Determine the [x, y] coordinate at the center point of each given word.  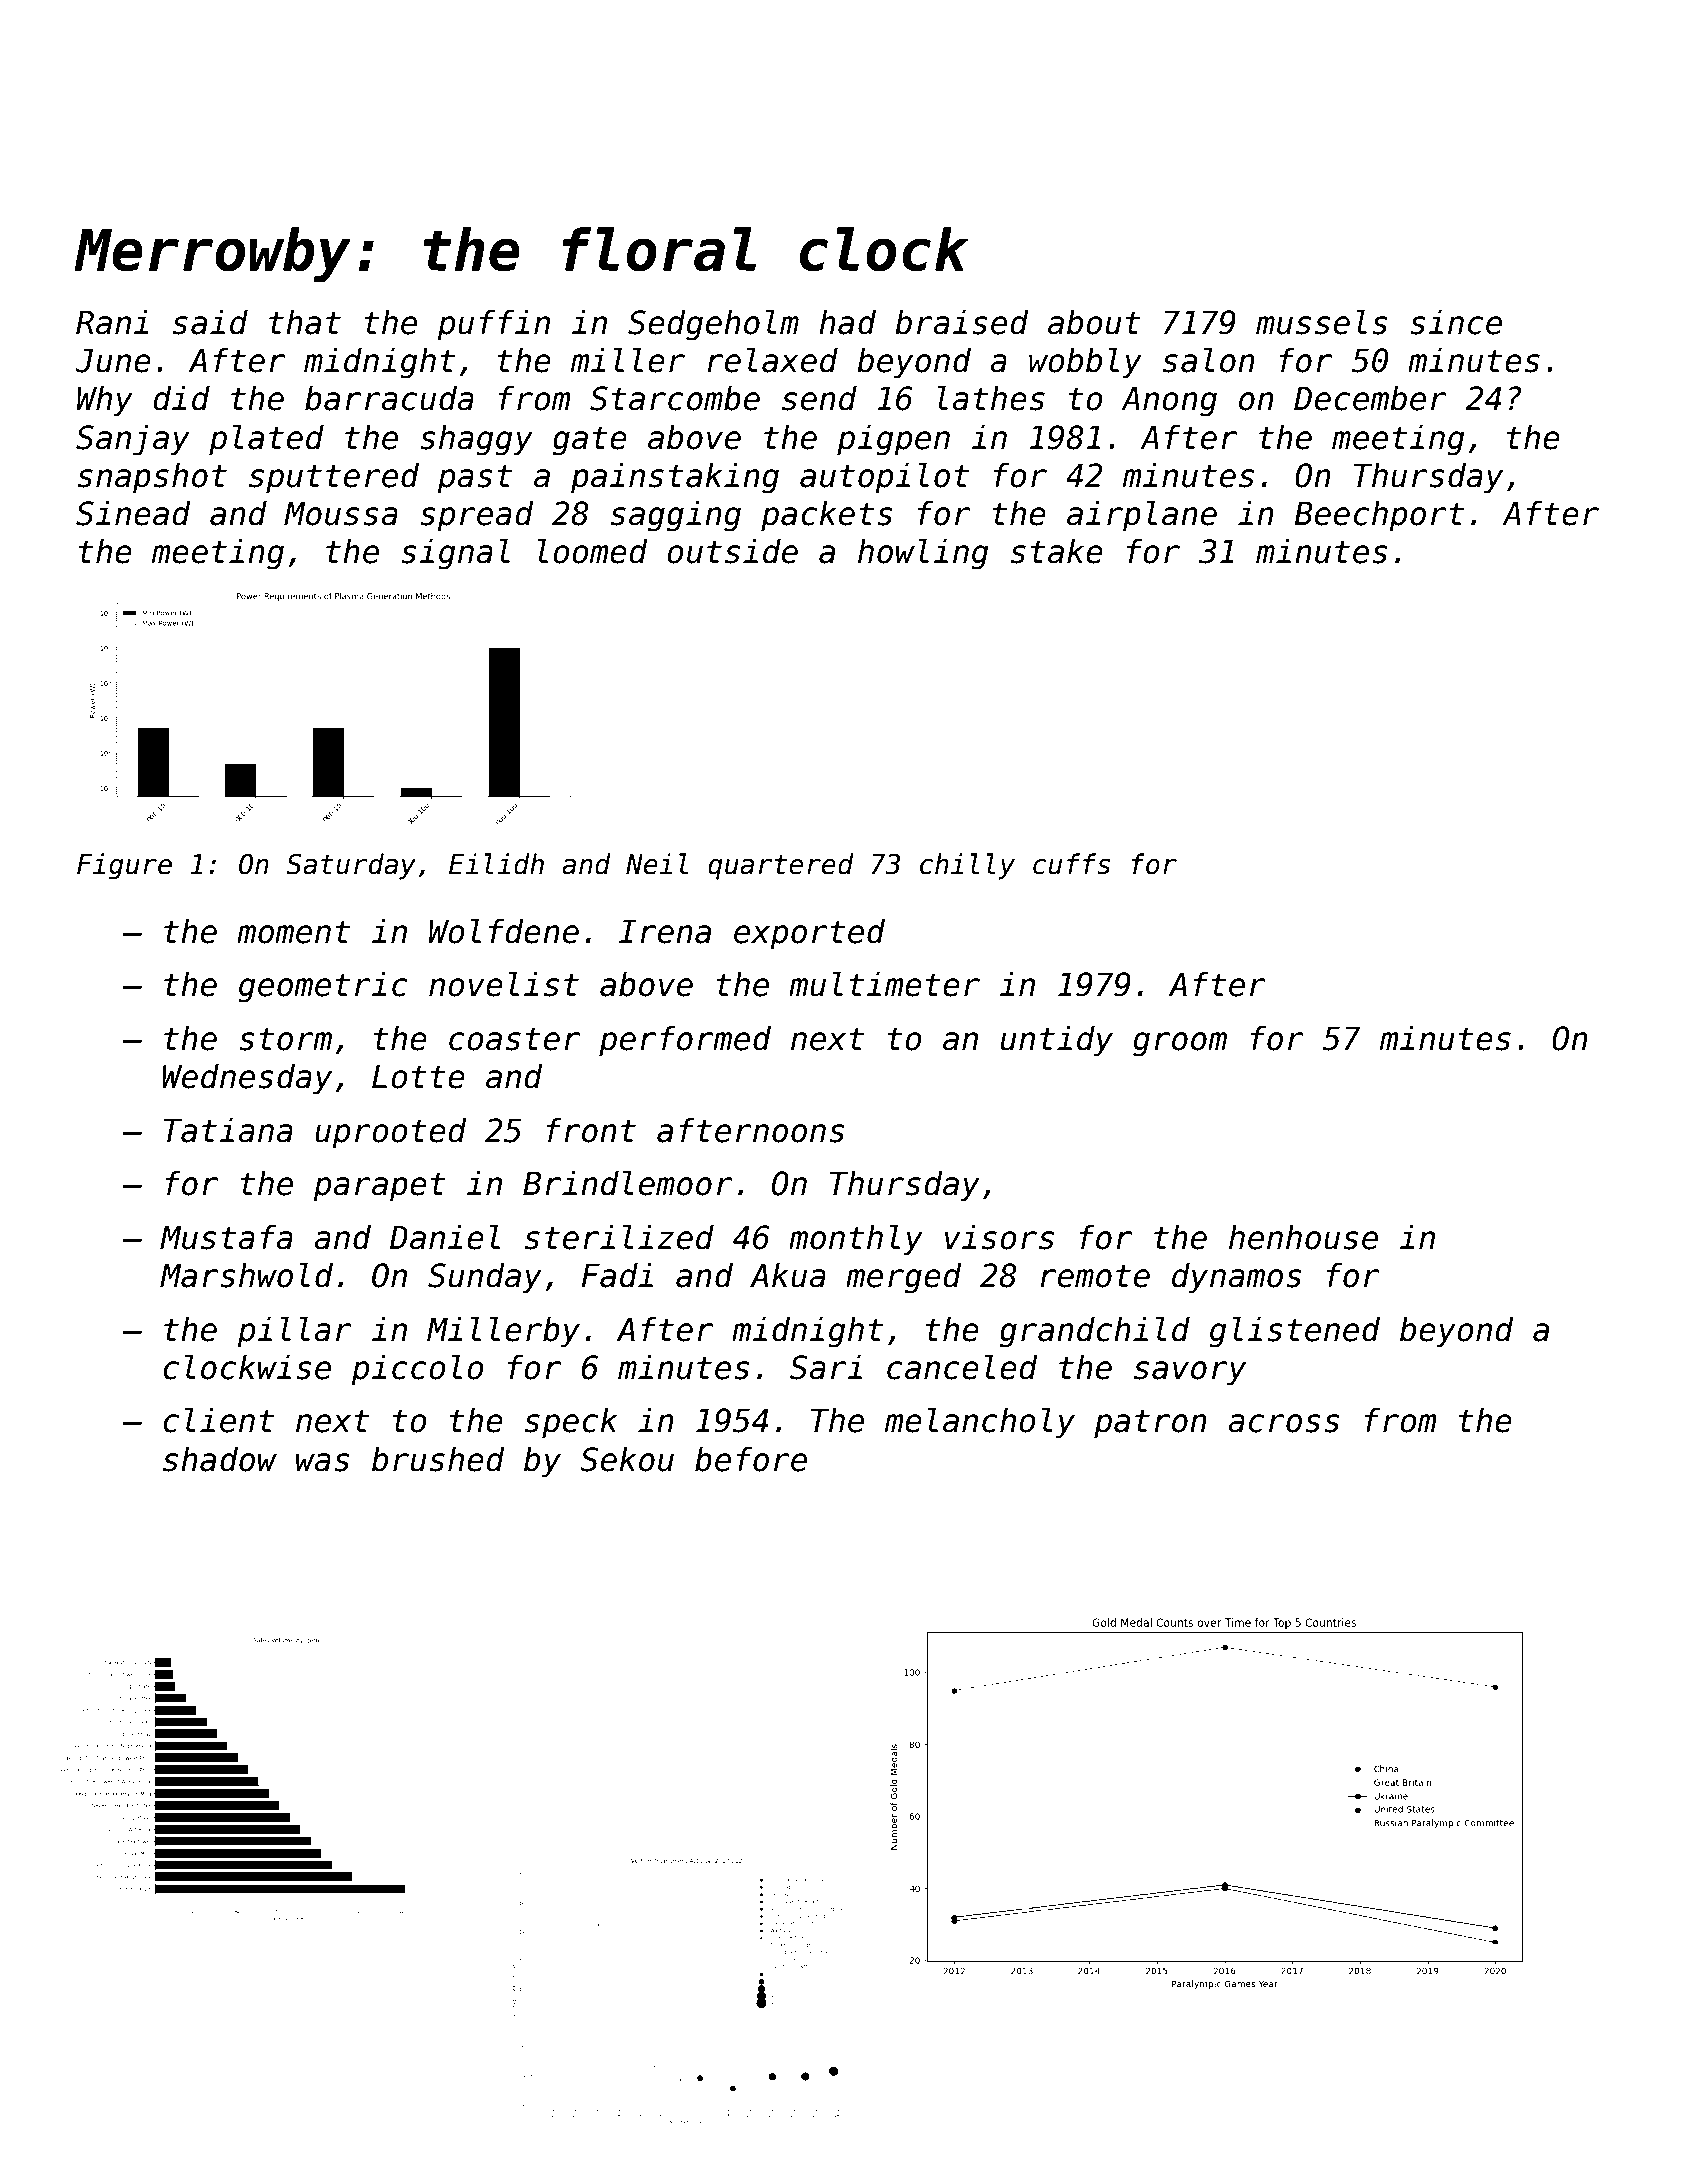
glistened [1294, 1332]
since [1456, 322]
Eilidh [496, 864]
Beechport [1379, 516]
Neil [657, 864]
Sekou [627, 1459]
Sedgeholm [713, 325]
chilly [967, 866]
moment [293, 932]
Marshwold [246, 1275]
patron [1150, 1424]
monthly [856, 1240]
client [218, 1420]
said [210, 322]
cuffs [1071, 864]
